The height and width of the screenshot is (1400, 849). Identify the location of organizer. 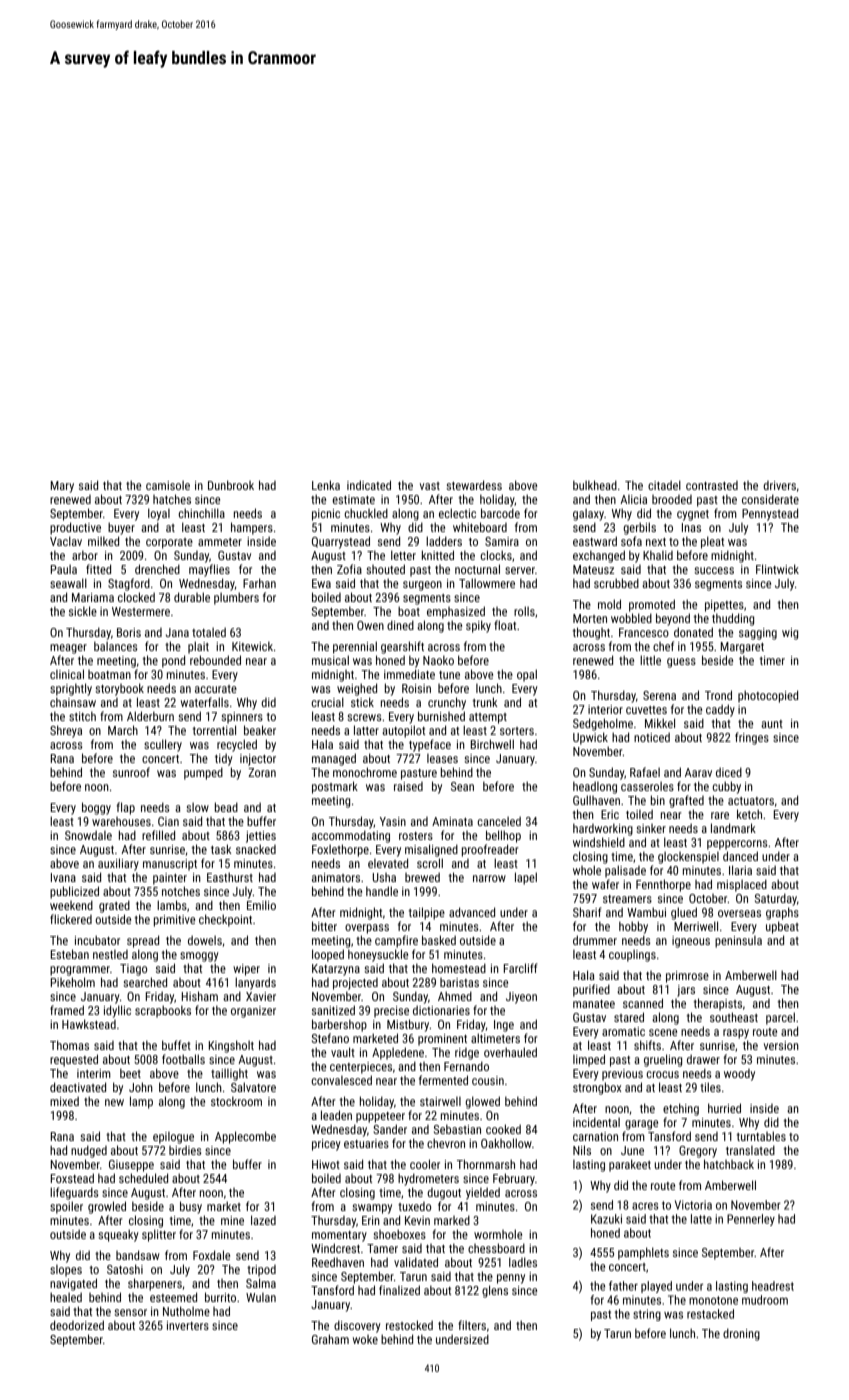
(253, 1012).
